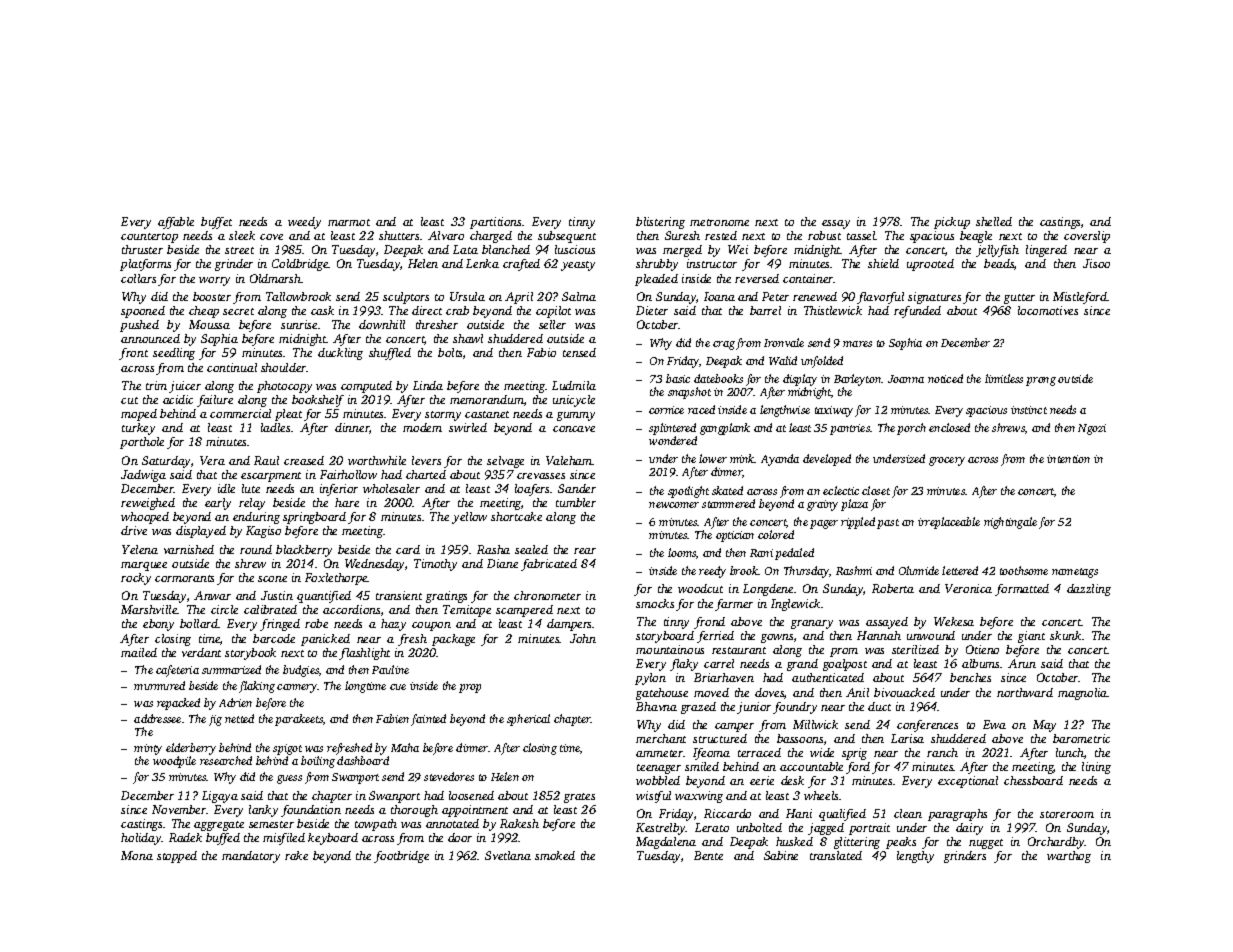 This page has height=952, width=1233. Describe the element at coordinates (366, 387) in the page. I see `computed` at that location.
